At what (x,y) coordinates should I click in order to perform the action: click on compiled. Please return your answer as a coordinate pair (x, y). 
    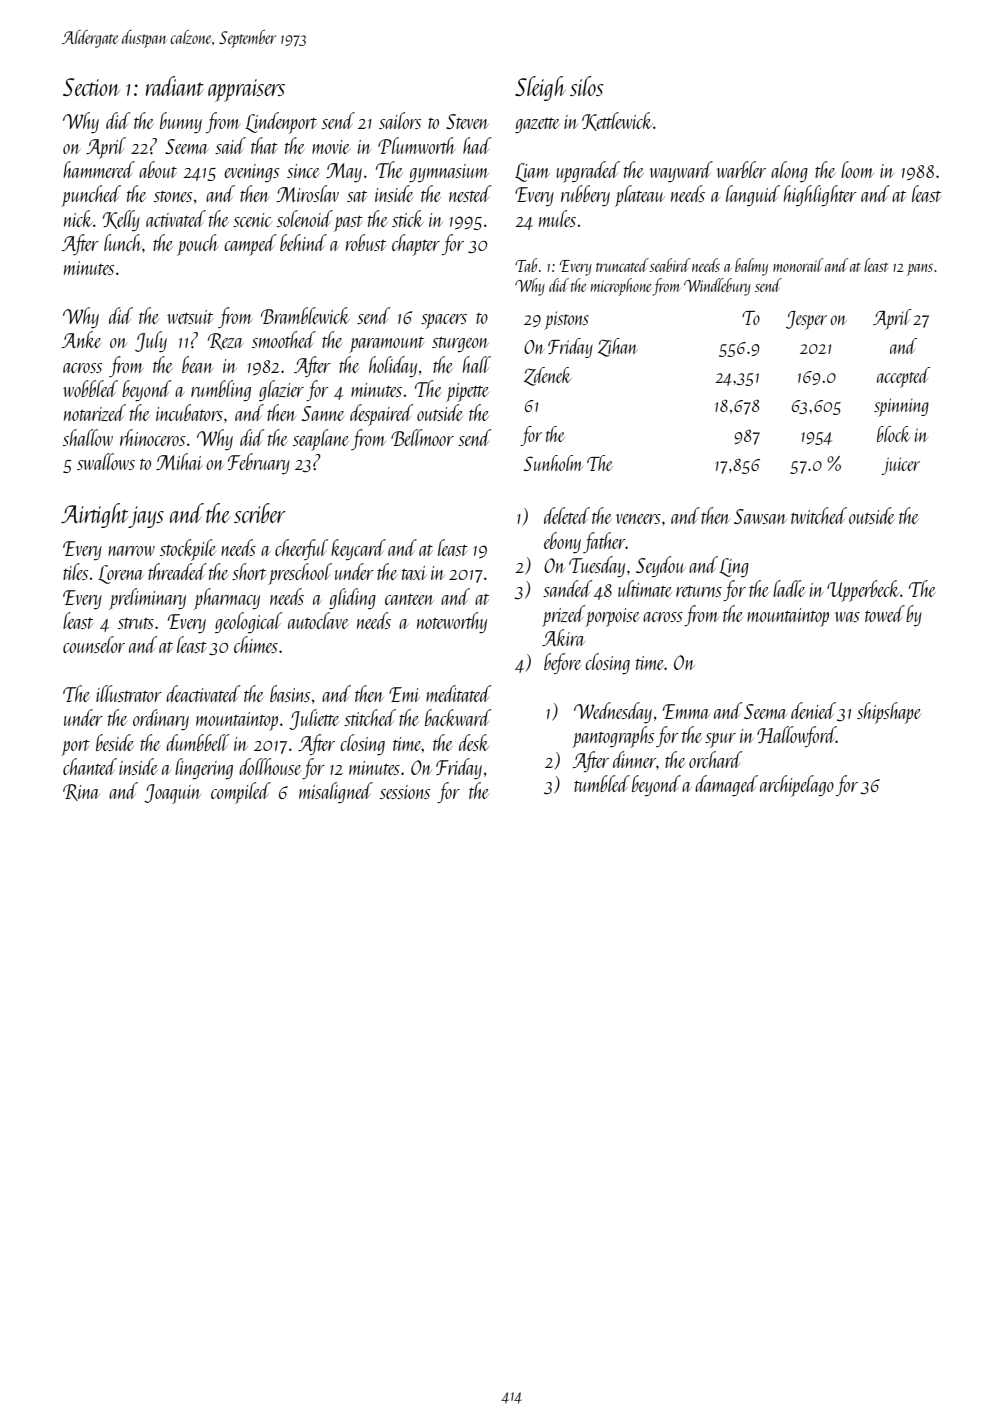
    Looking at the image, I should click on (241, 793).
